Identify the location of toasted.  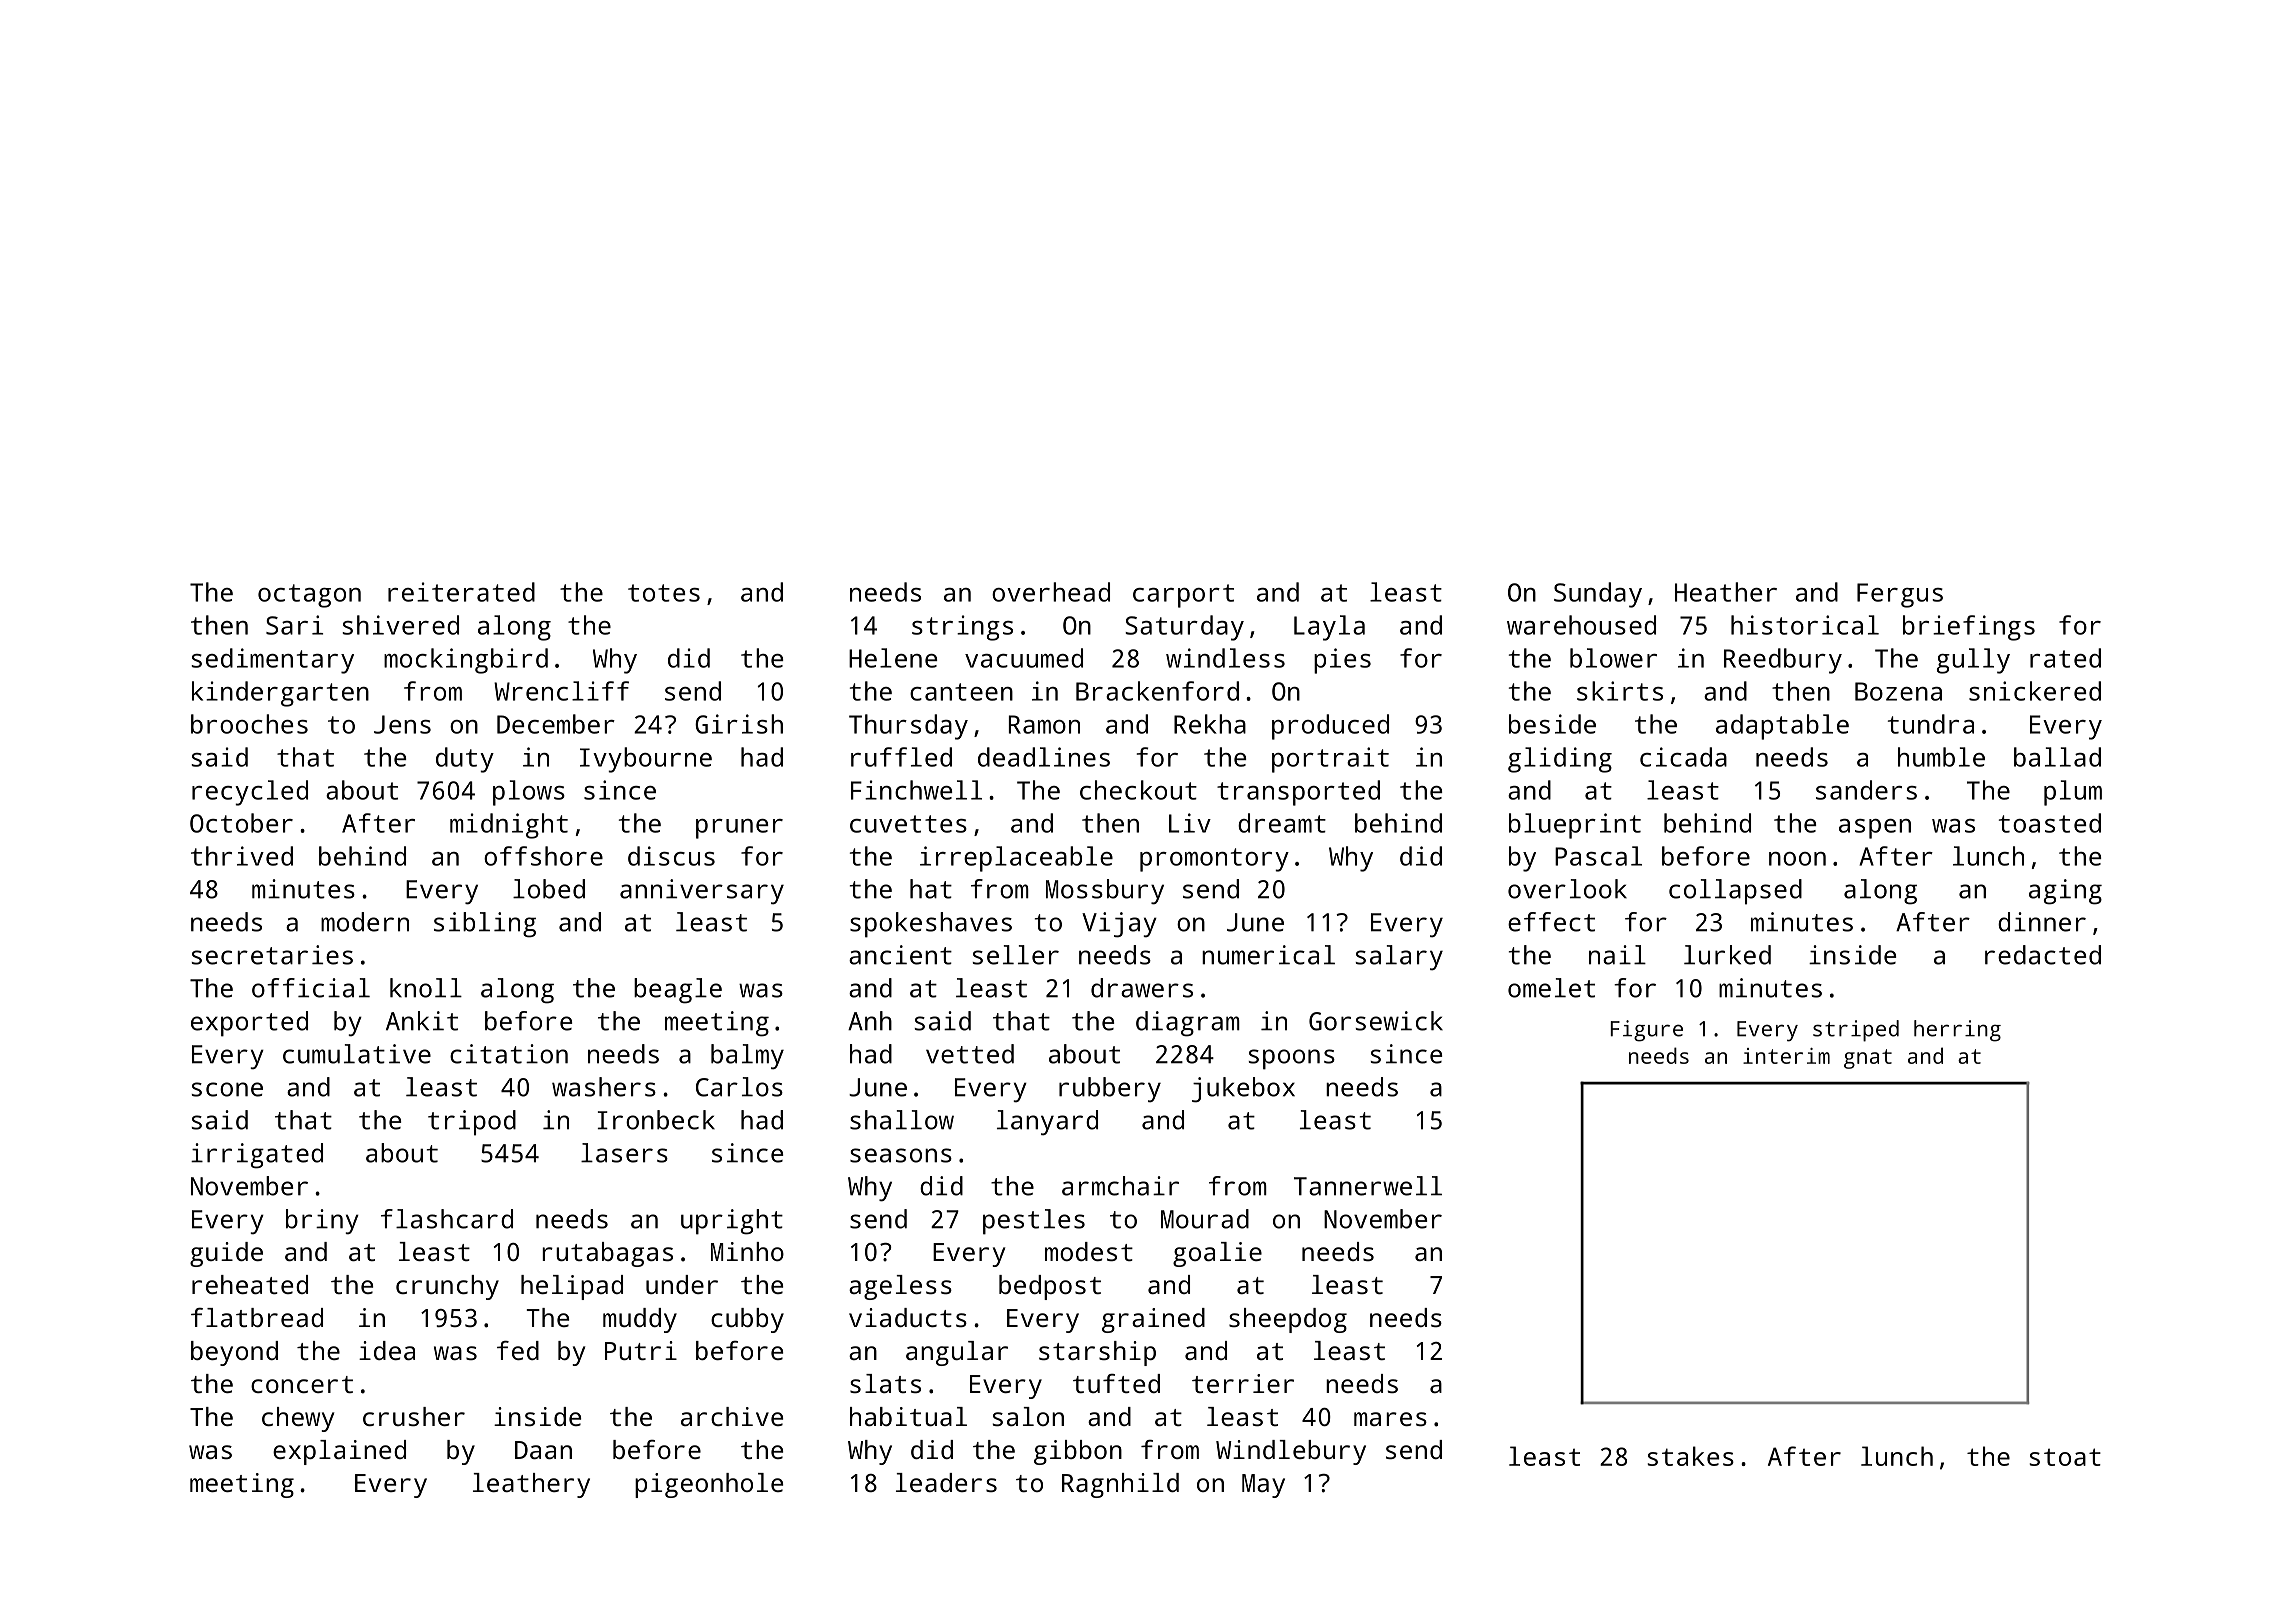
(2050, 823).
